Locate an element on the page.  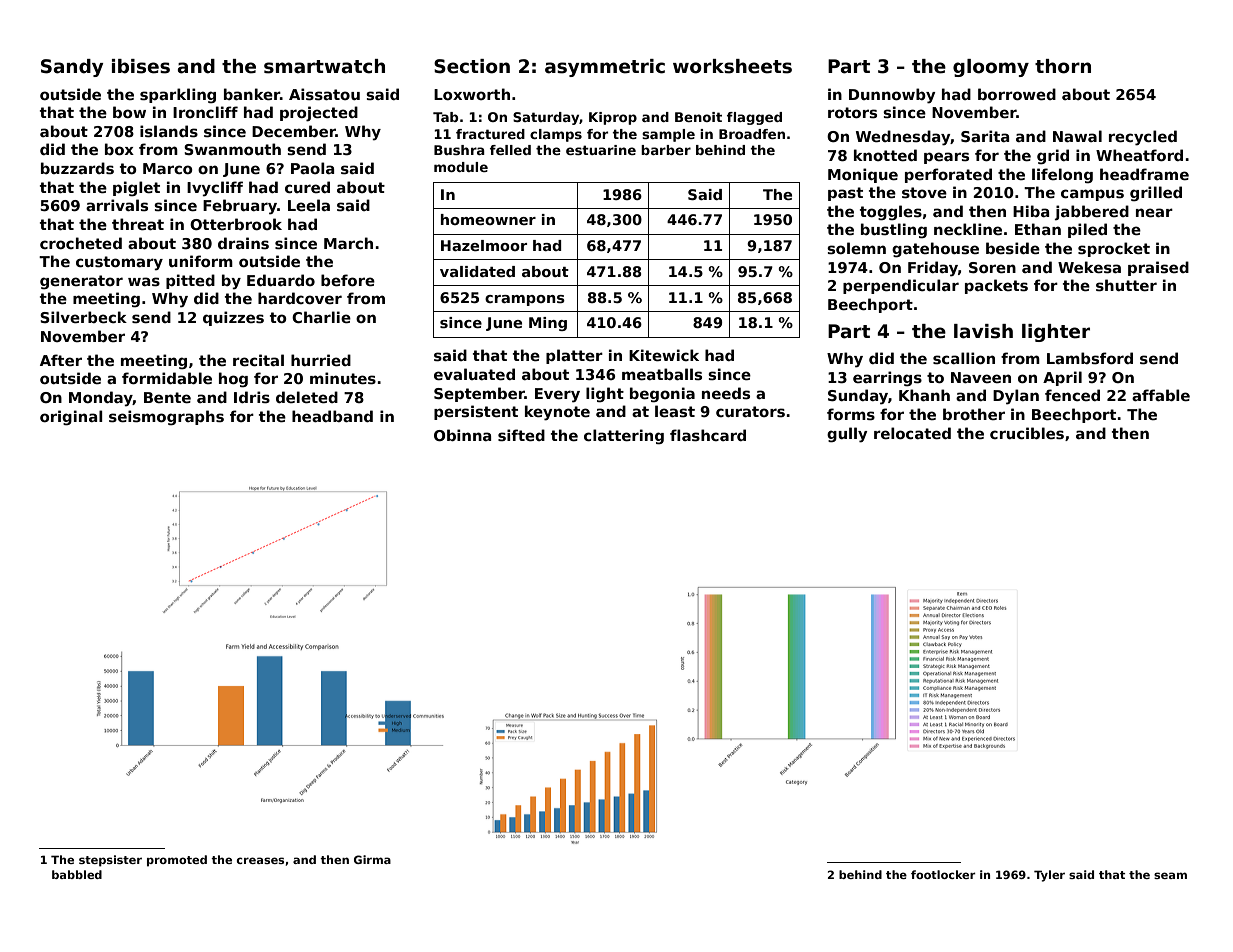
lavish is located at coordinates (983, 331).
